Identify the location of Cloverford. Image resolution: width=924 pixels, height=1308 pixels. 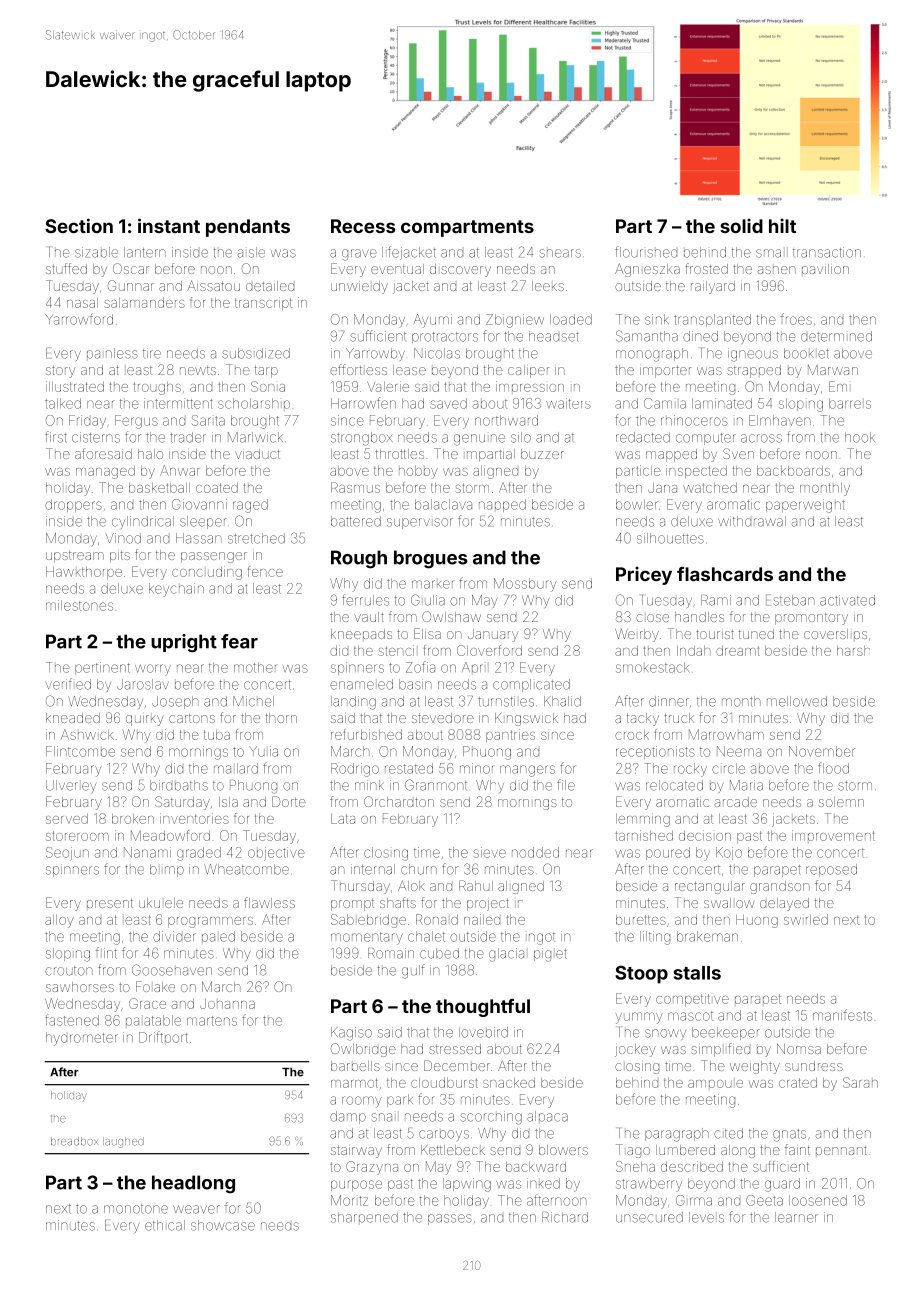
(489, 650).
